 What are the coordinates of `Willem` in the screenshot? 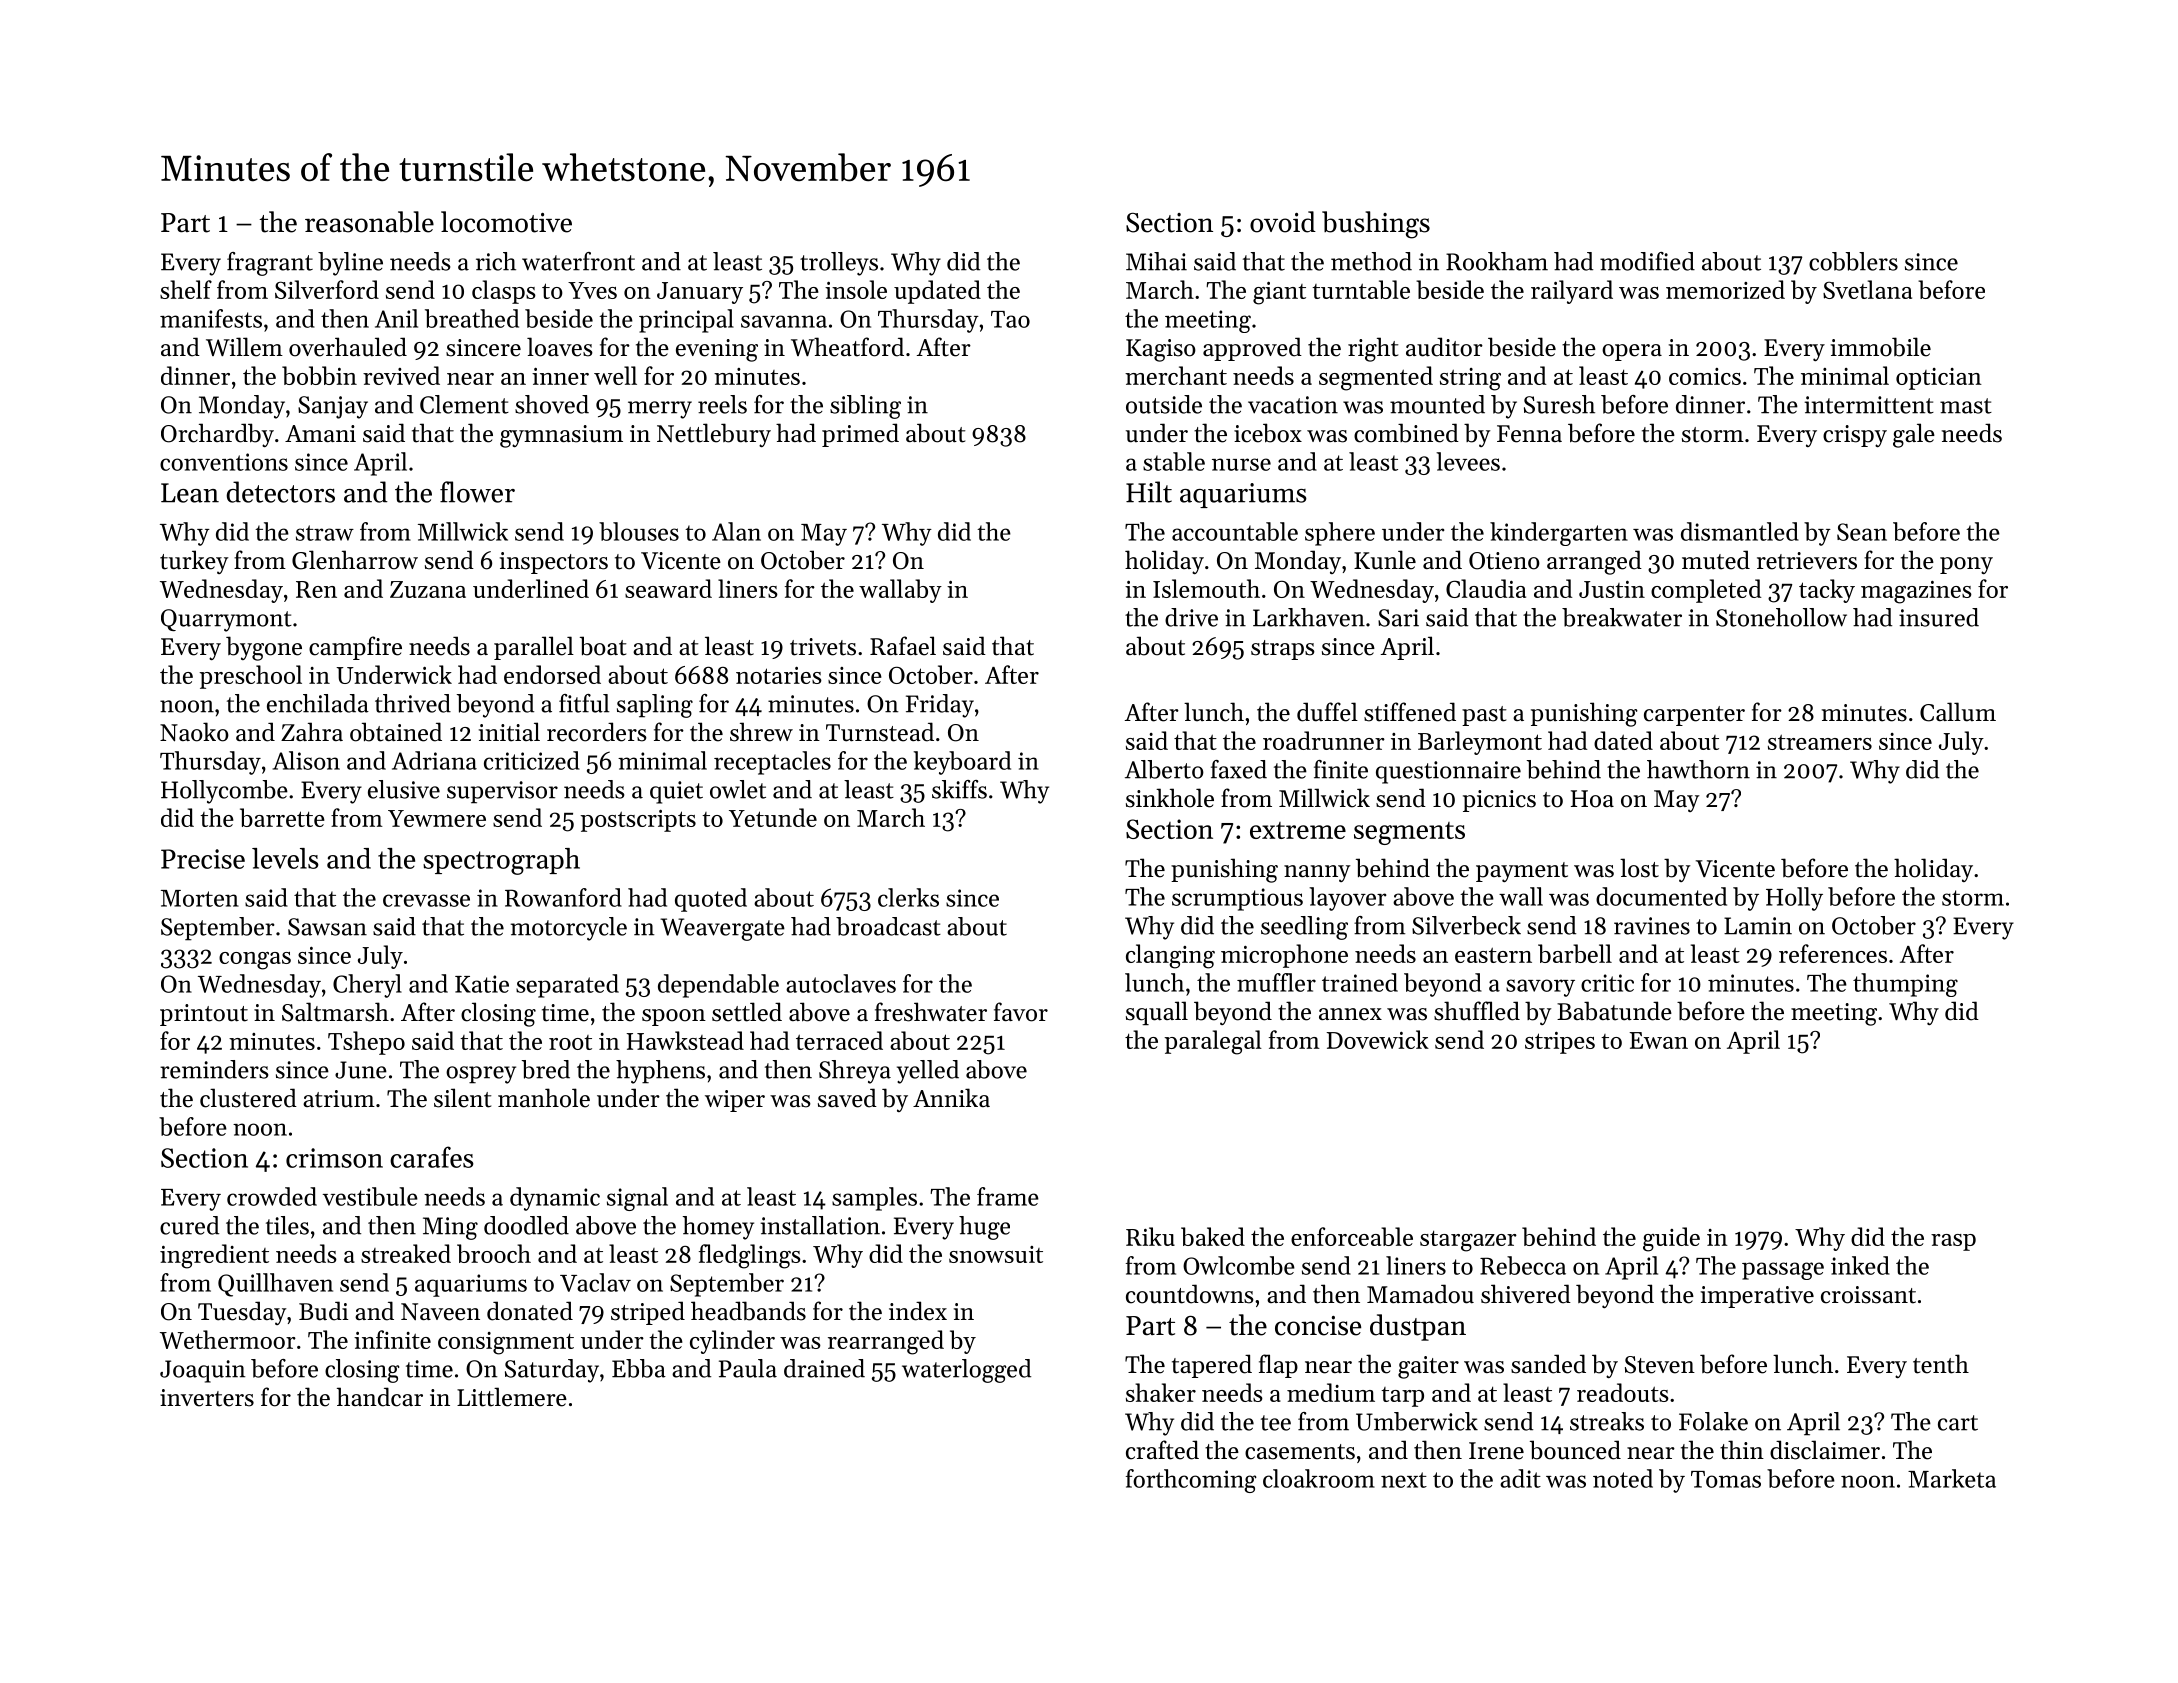 It's located at (244, 347).
